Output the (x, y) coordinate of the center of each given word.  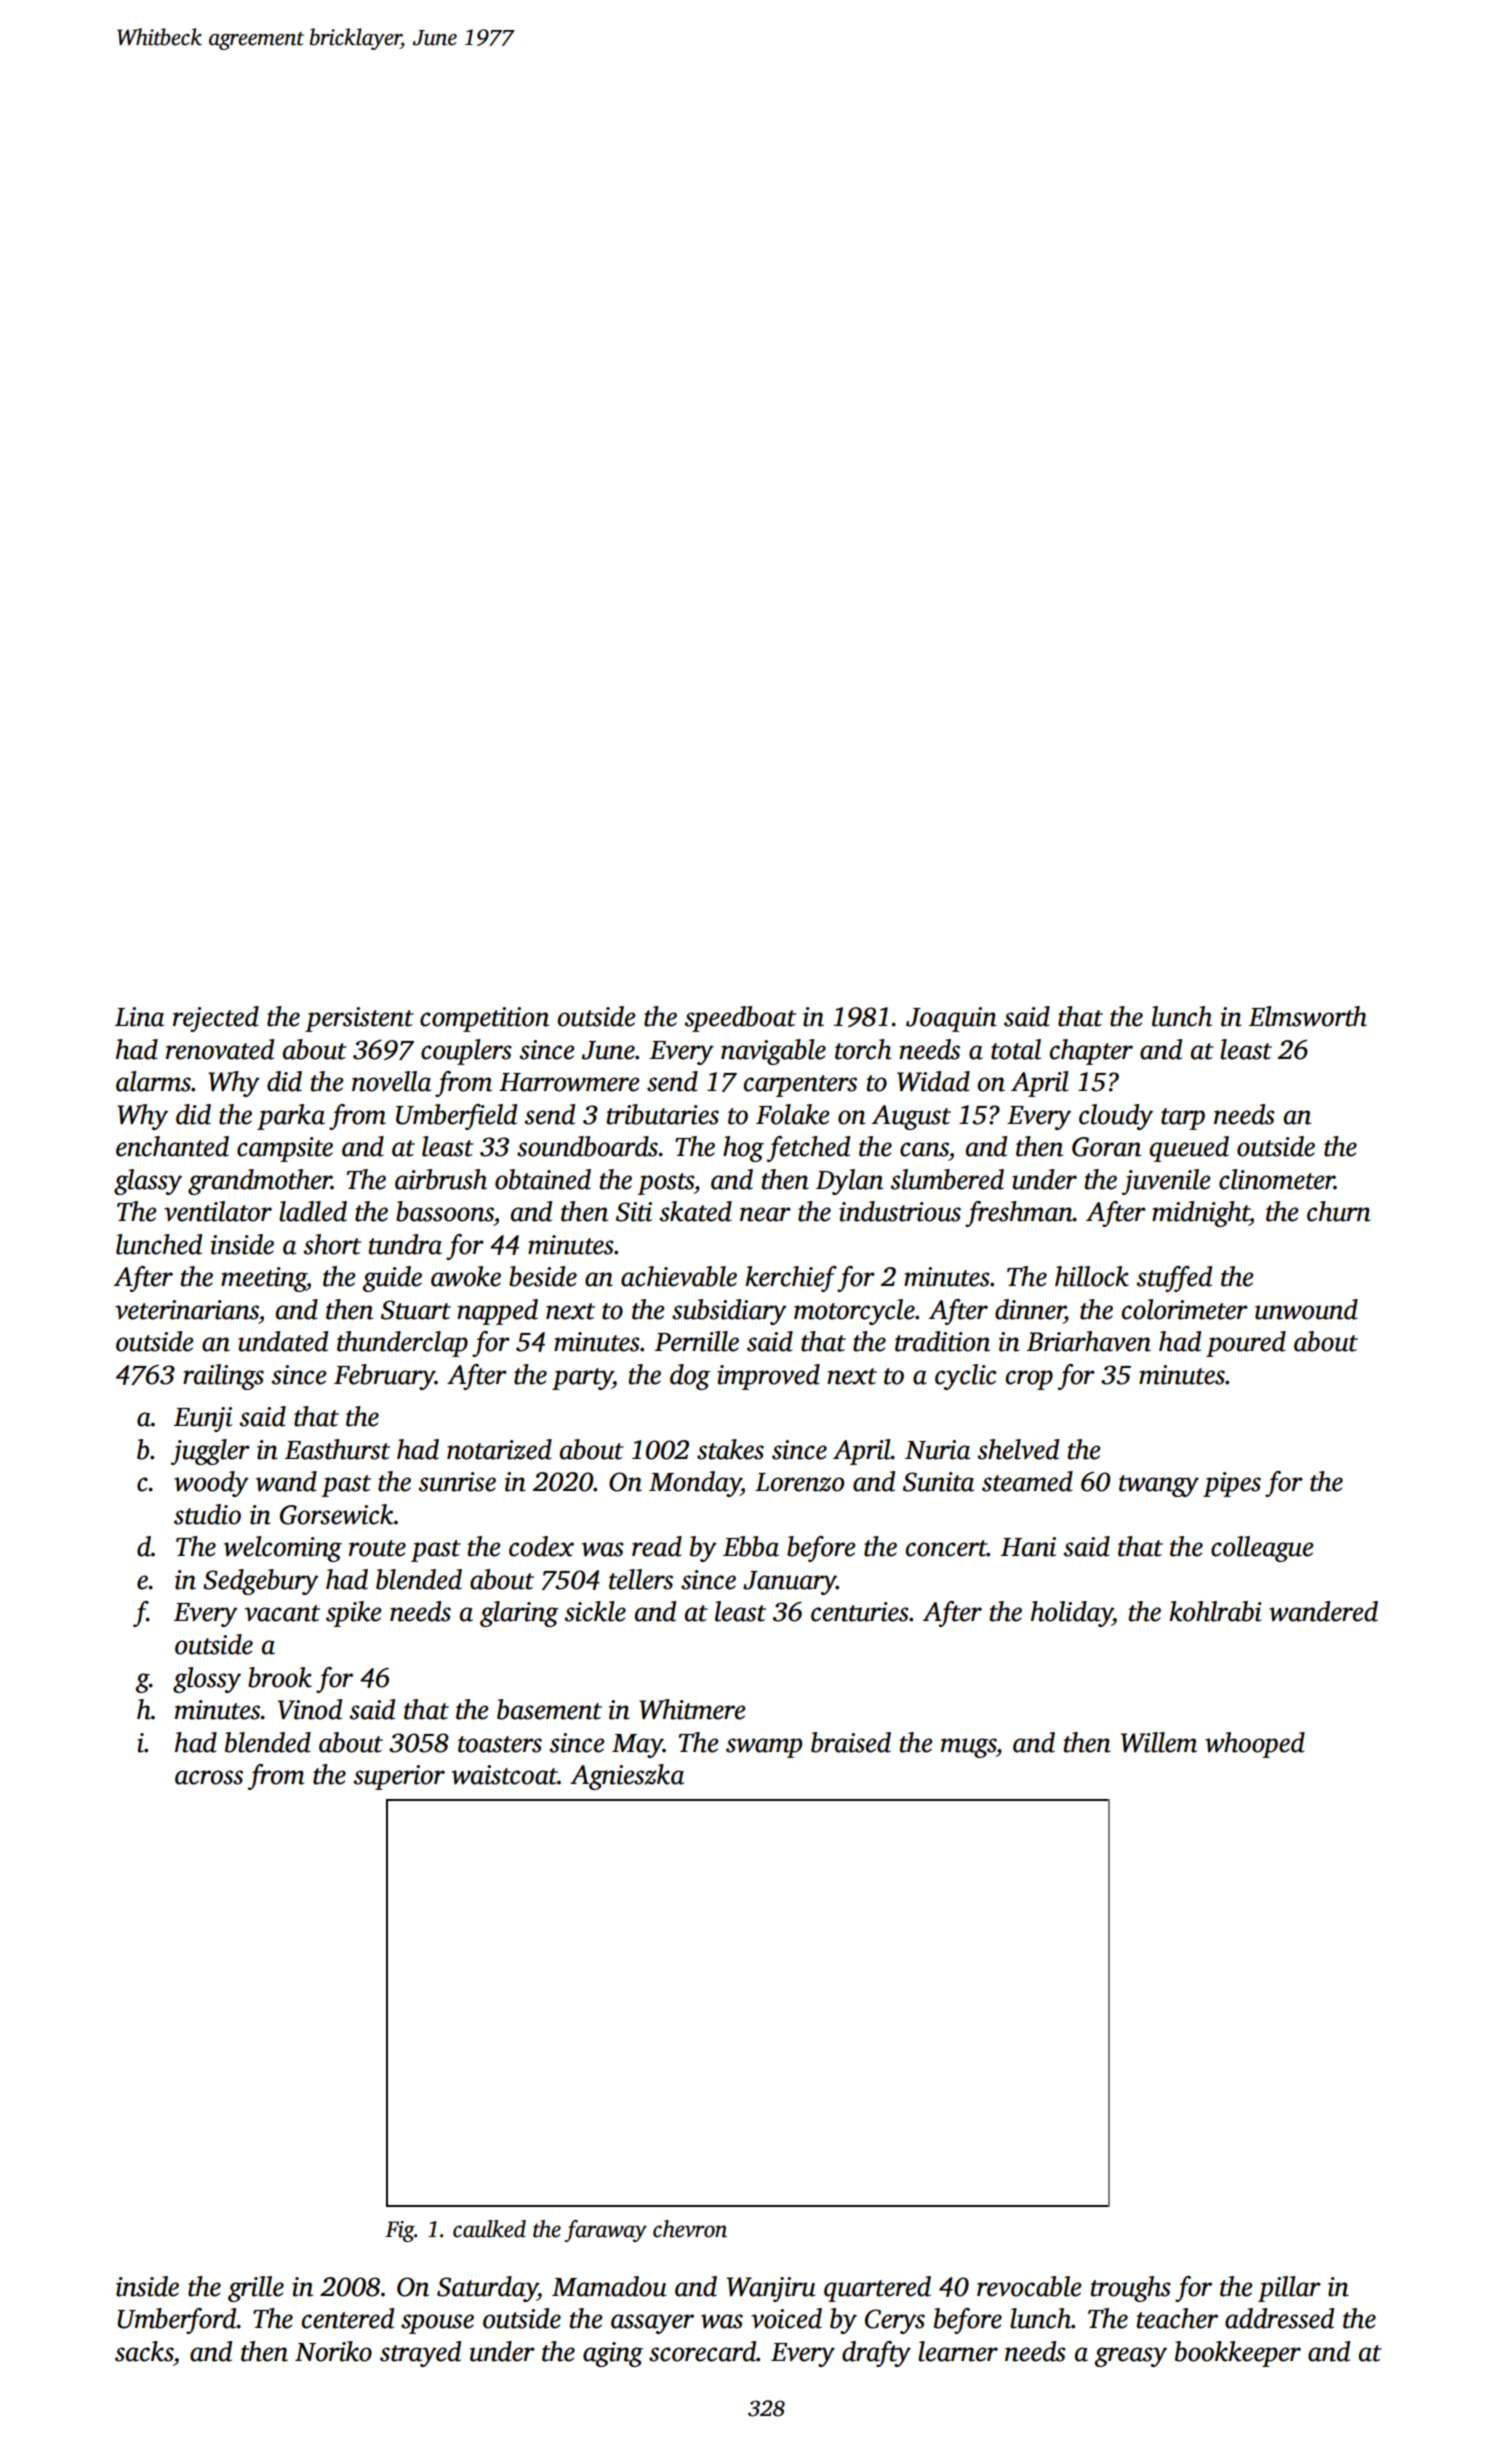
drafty (876, 2354)
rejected (216, 1019)
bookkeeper (1238, 2354)
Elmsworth (1308, 1016)
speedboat (740, 1019)
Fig (400, 2231)
